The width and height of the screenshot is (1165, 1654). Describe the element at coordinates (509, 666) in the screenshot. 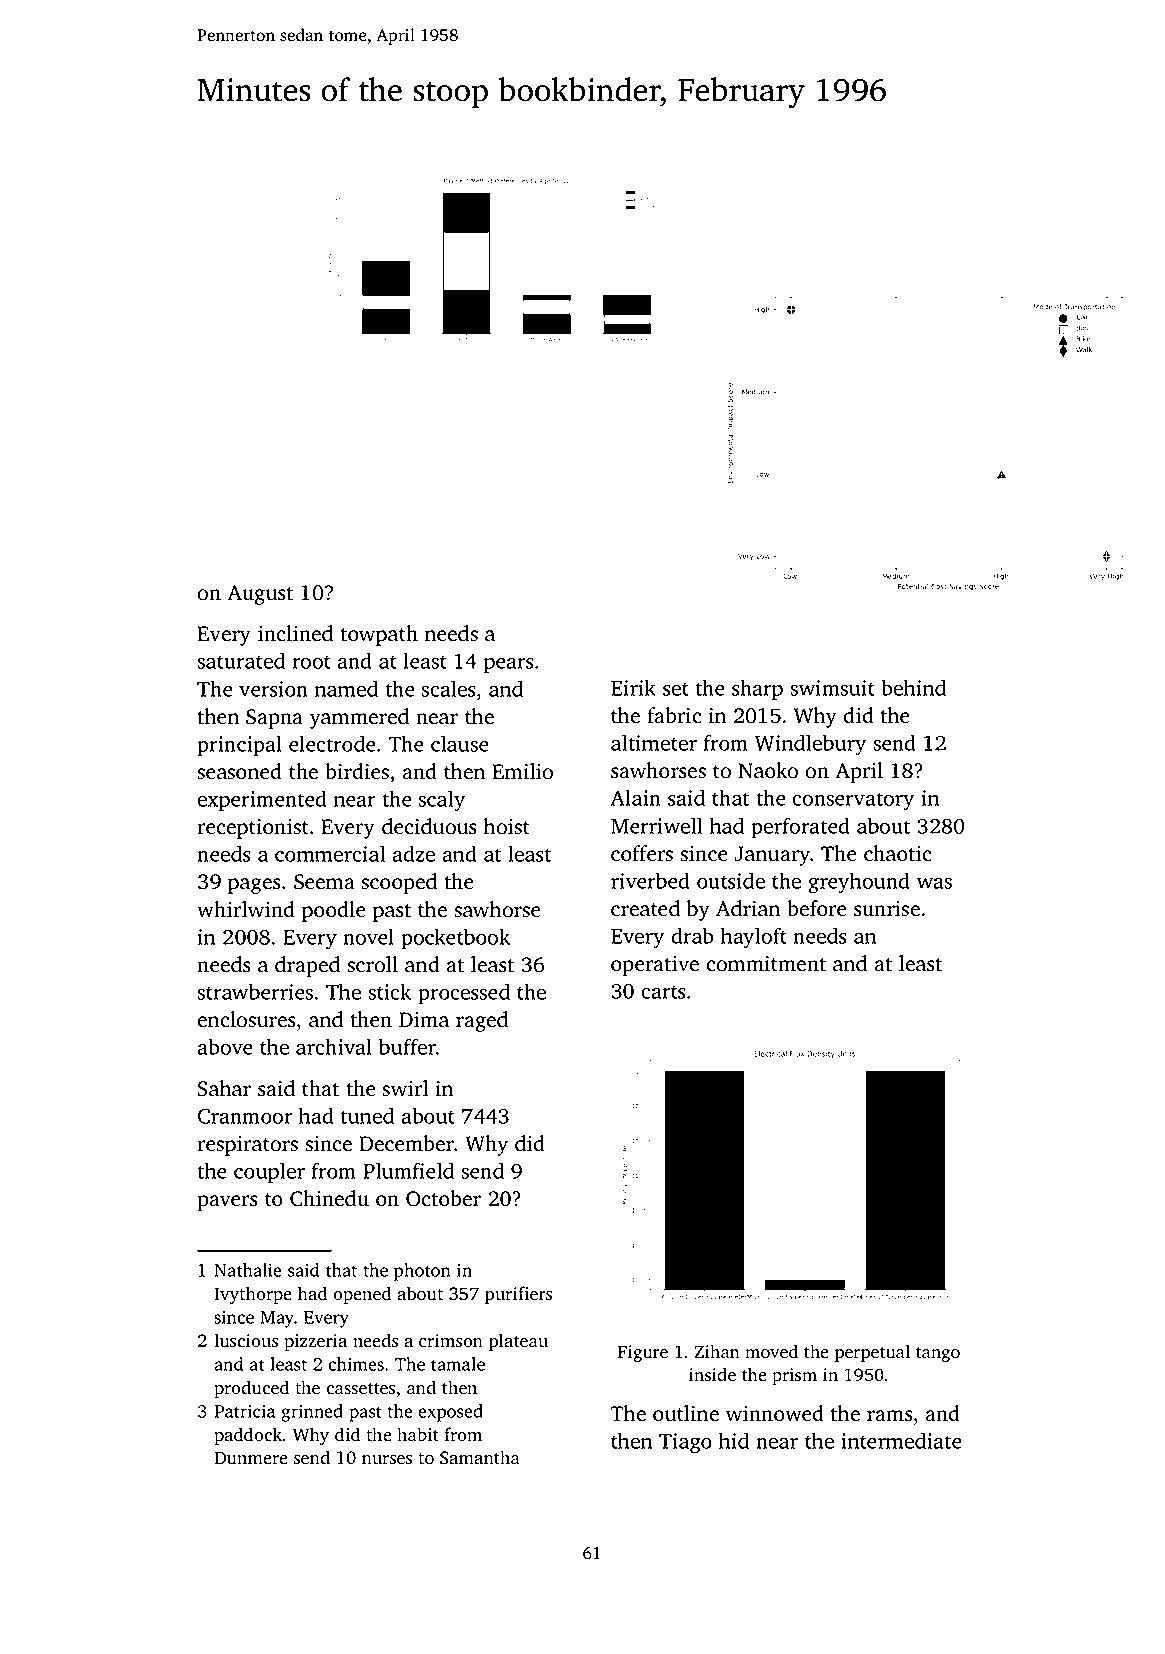

I see `pears` at that location.
